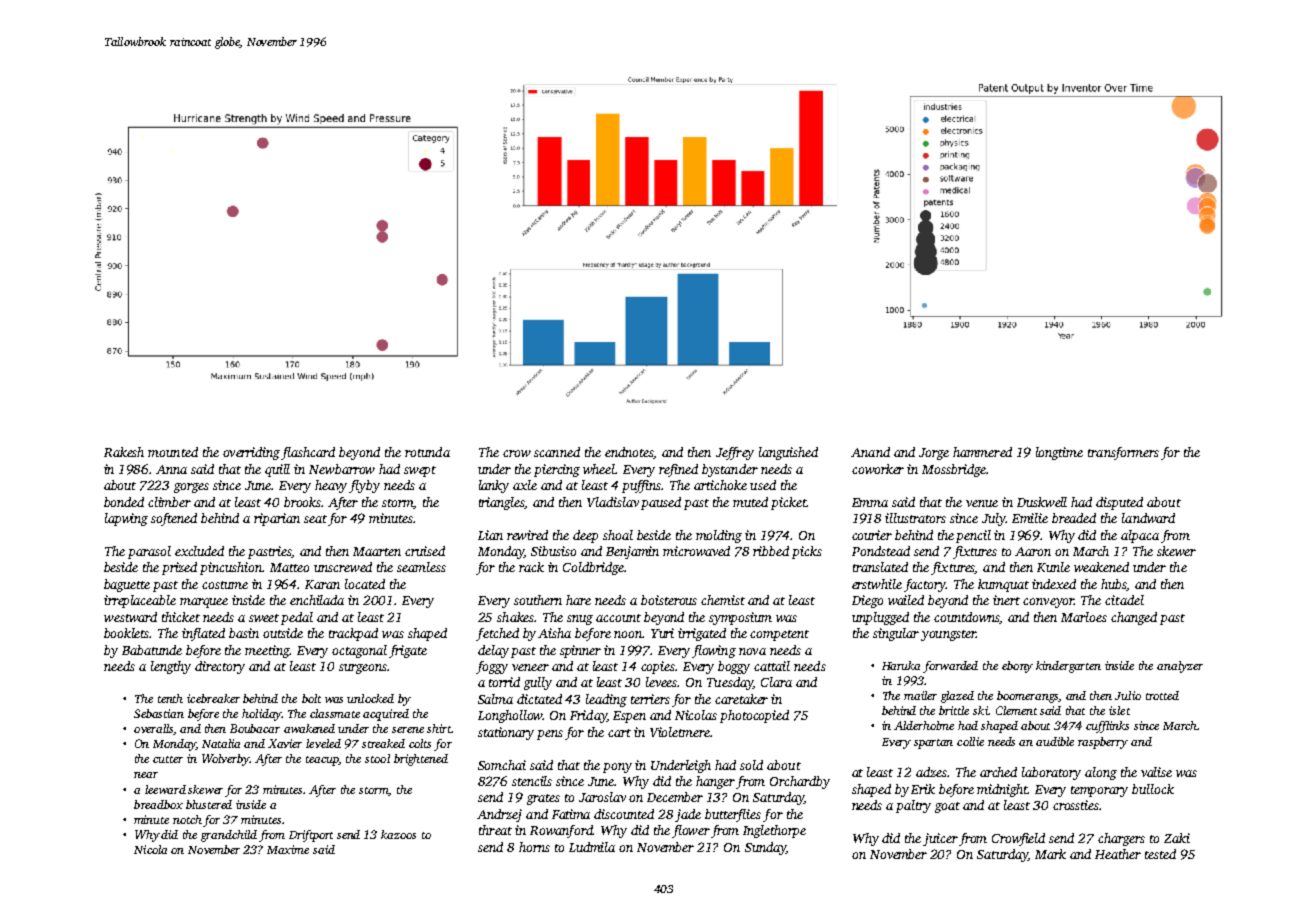 Image resolution: width=1308 pixels, height=924 pixels. Describe the element at coordinates (532, 781) in the image. I see `stencils` at that location.
